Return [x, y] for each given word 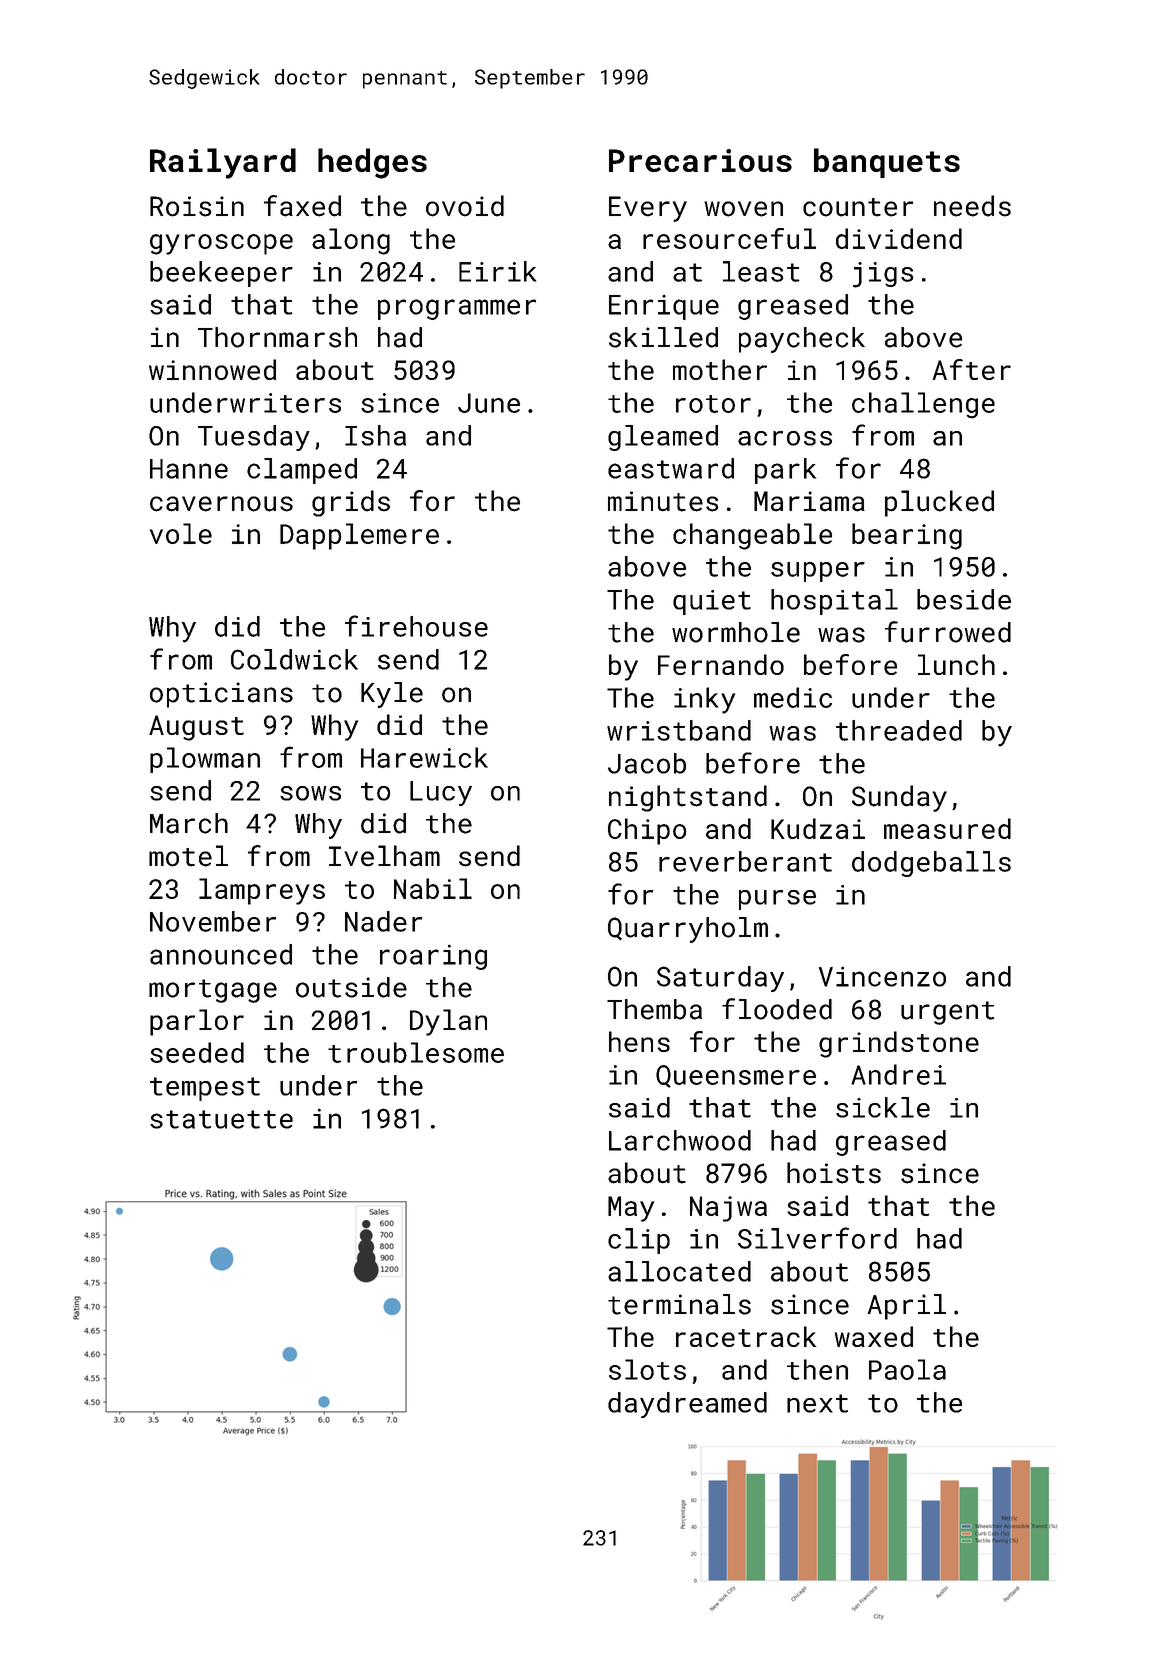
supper [818, 572]
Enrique [664, 307]
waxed [874, 1336]
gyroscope [221, 244]
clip [639, 1241]
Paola [907, 1369]
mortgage [213, 991]
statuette [221, 1119]
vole [181, 533]
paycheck [802, 340]
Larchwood [680, 1140]
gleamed [663, 438]
